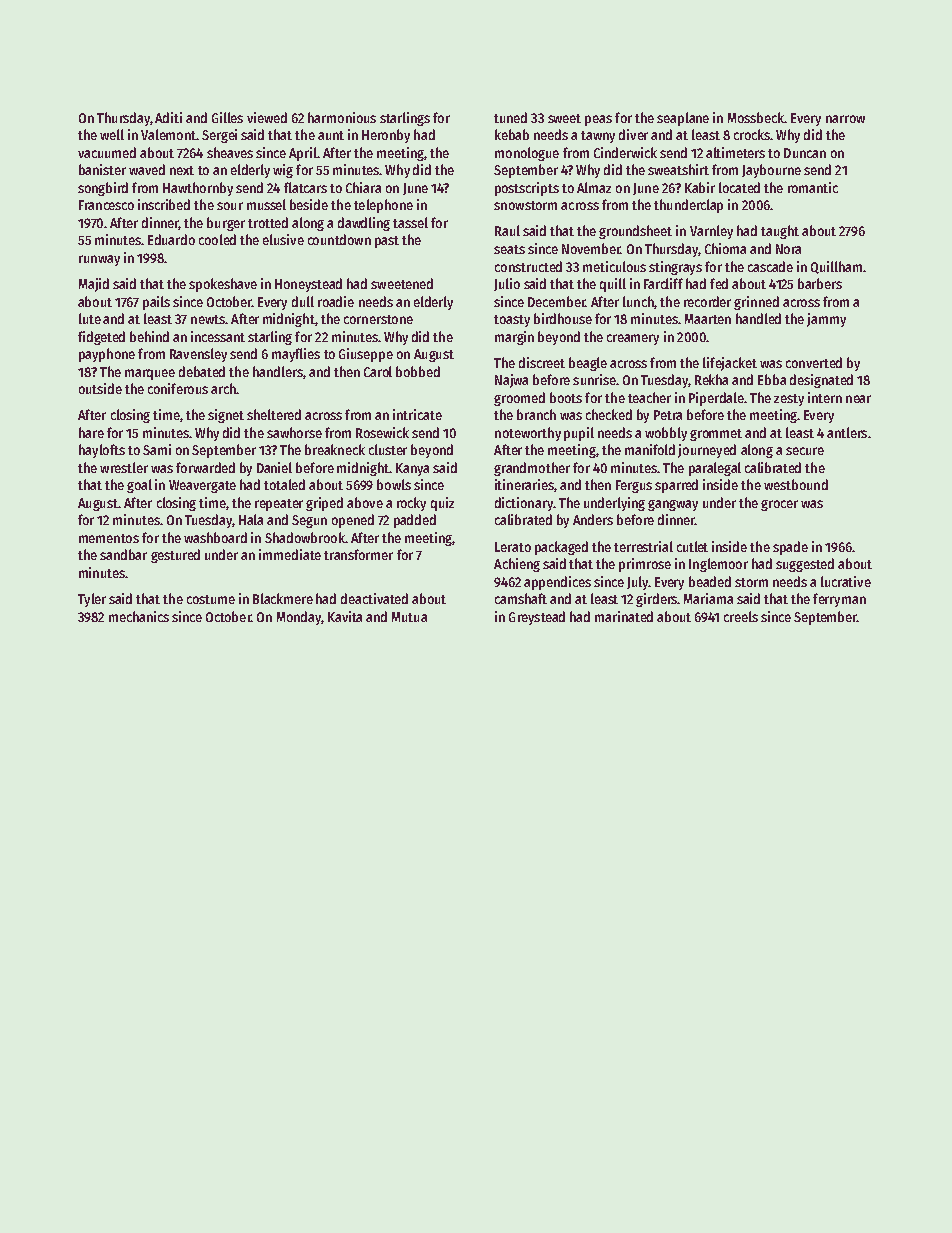 The height and width of the page is (1233, 952). What do you see at coordinates (771, 171) in the page?
I see `Jaybourne` at bounding box center [771, 171].
